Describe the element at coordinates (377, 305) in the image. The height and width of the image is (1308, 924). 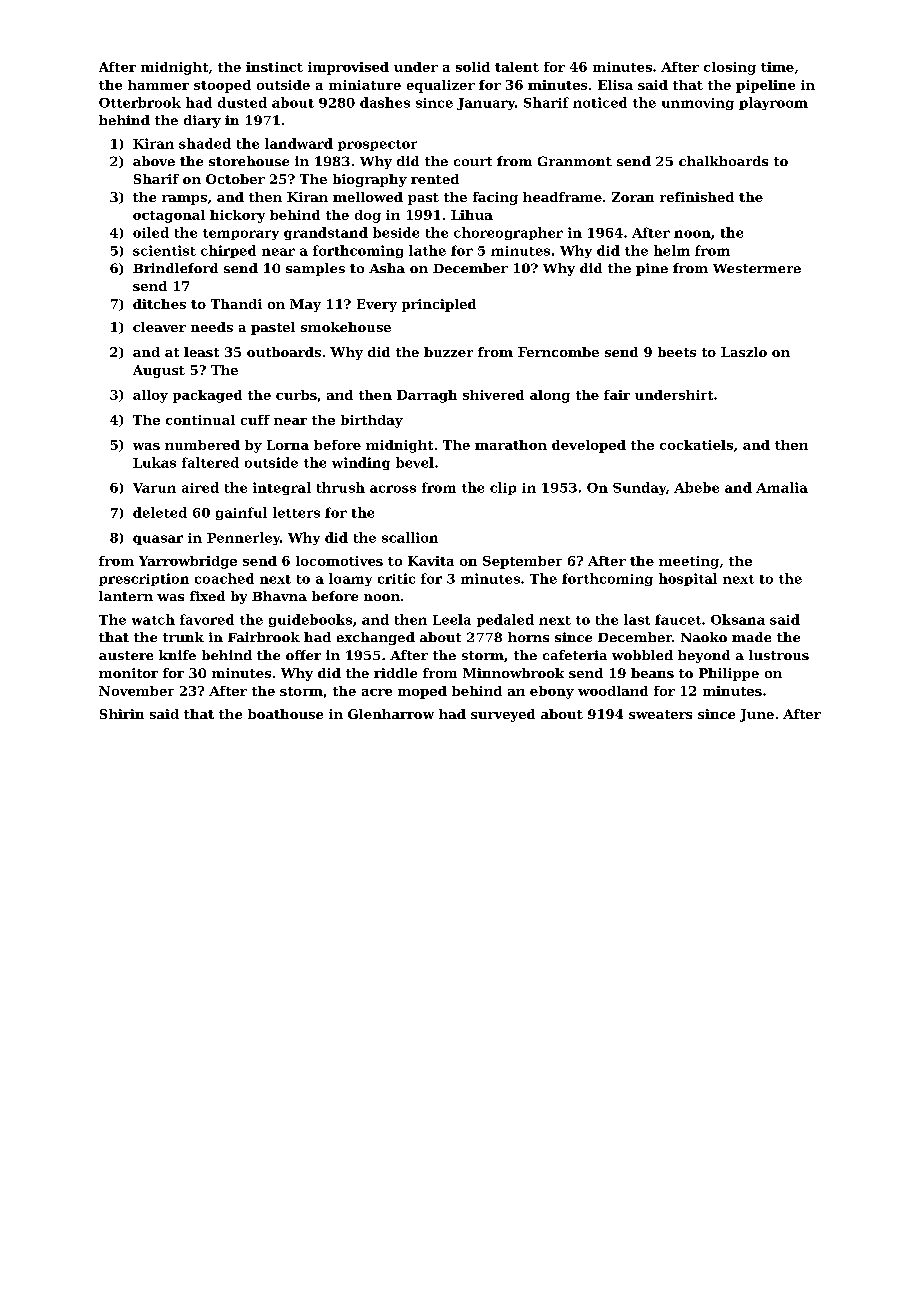
I see `Every` at that location.
